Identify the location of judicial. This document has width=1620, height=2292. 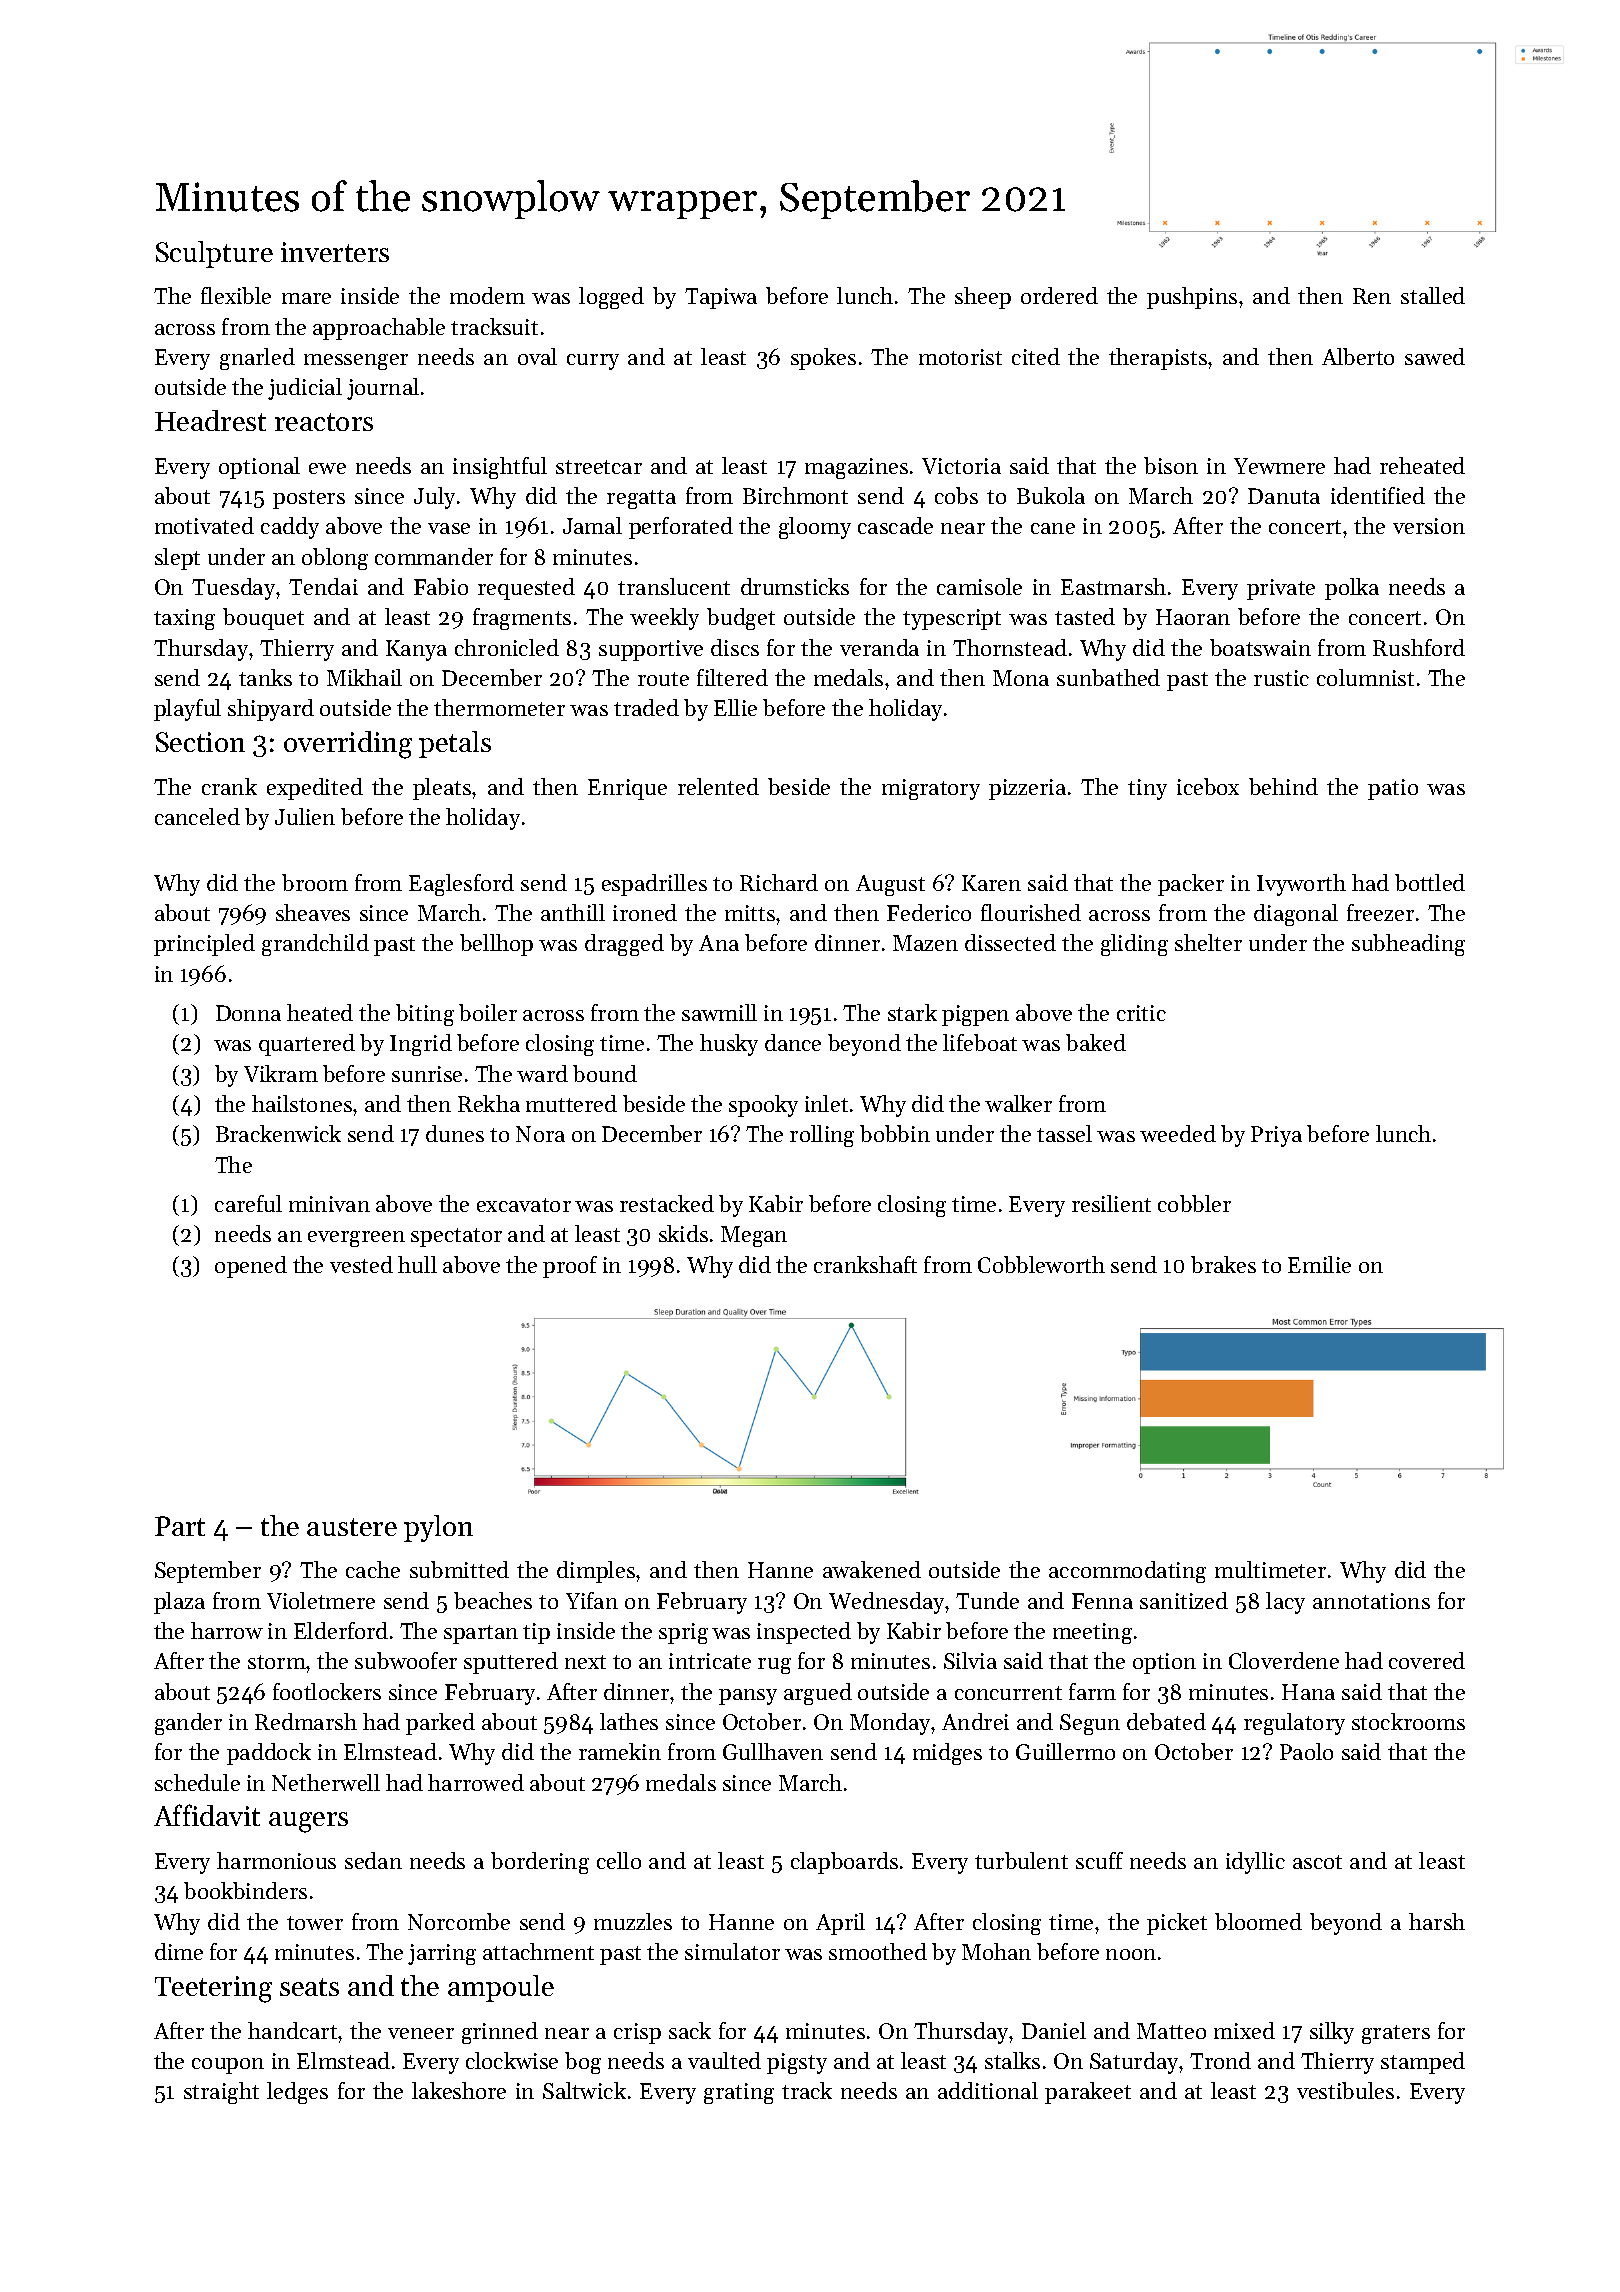
(305, 389).
